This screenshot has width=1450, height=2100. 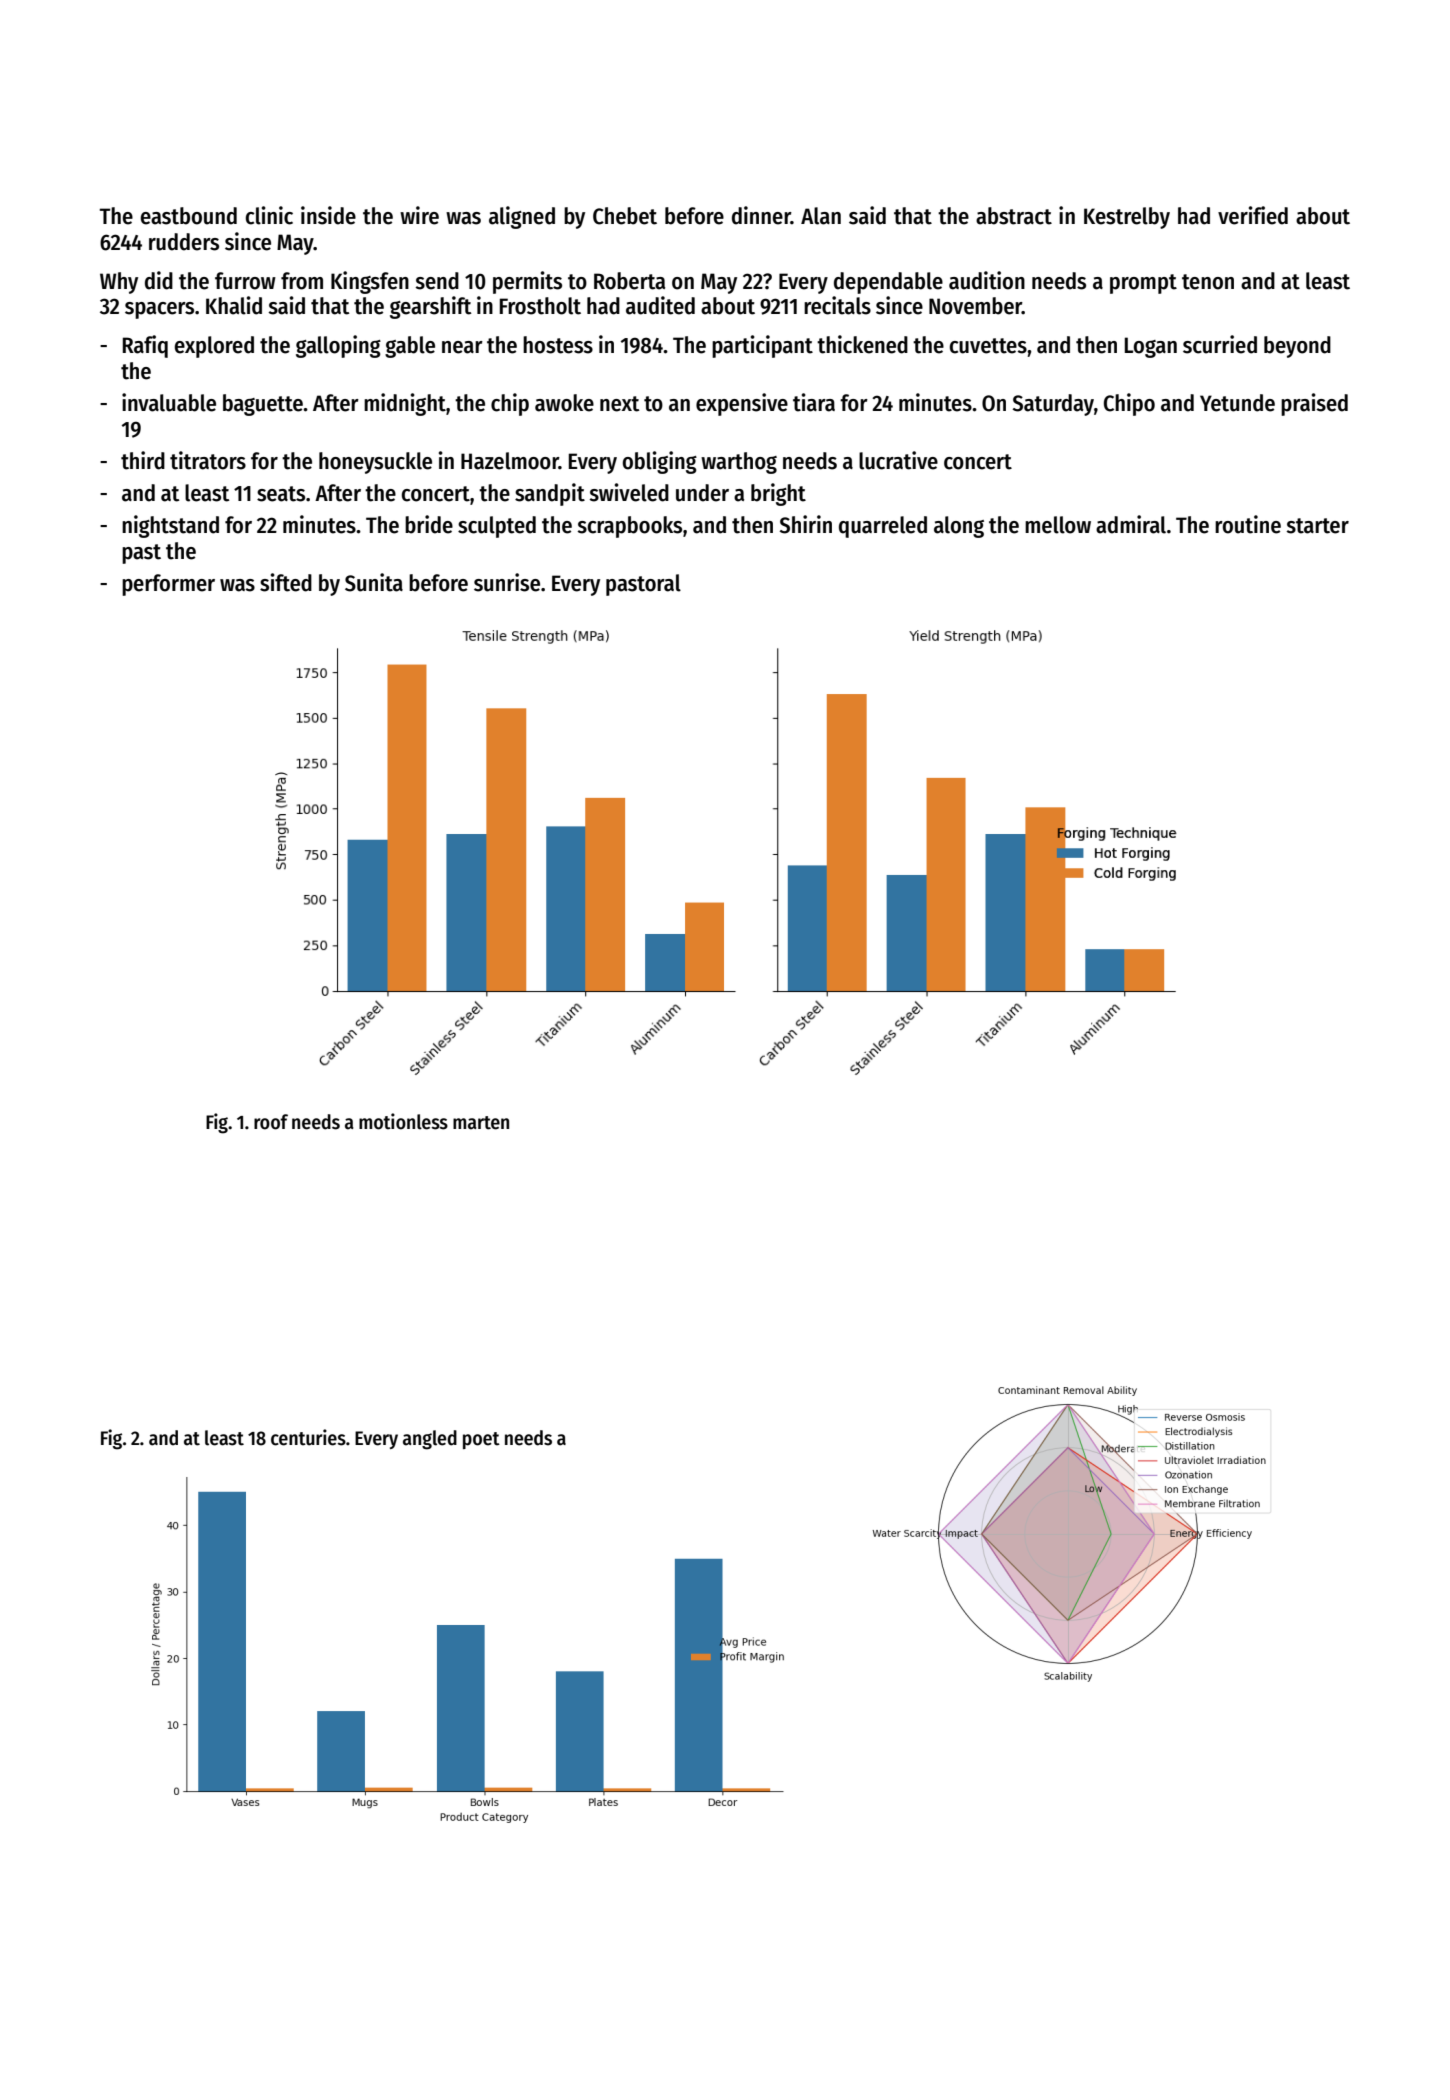 What do you see at coordinates (814, 402) in the screenshot?
I see `tiara` at bounding box center [814, 402].
